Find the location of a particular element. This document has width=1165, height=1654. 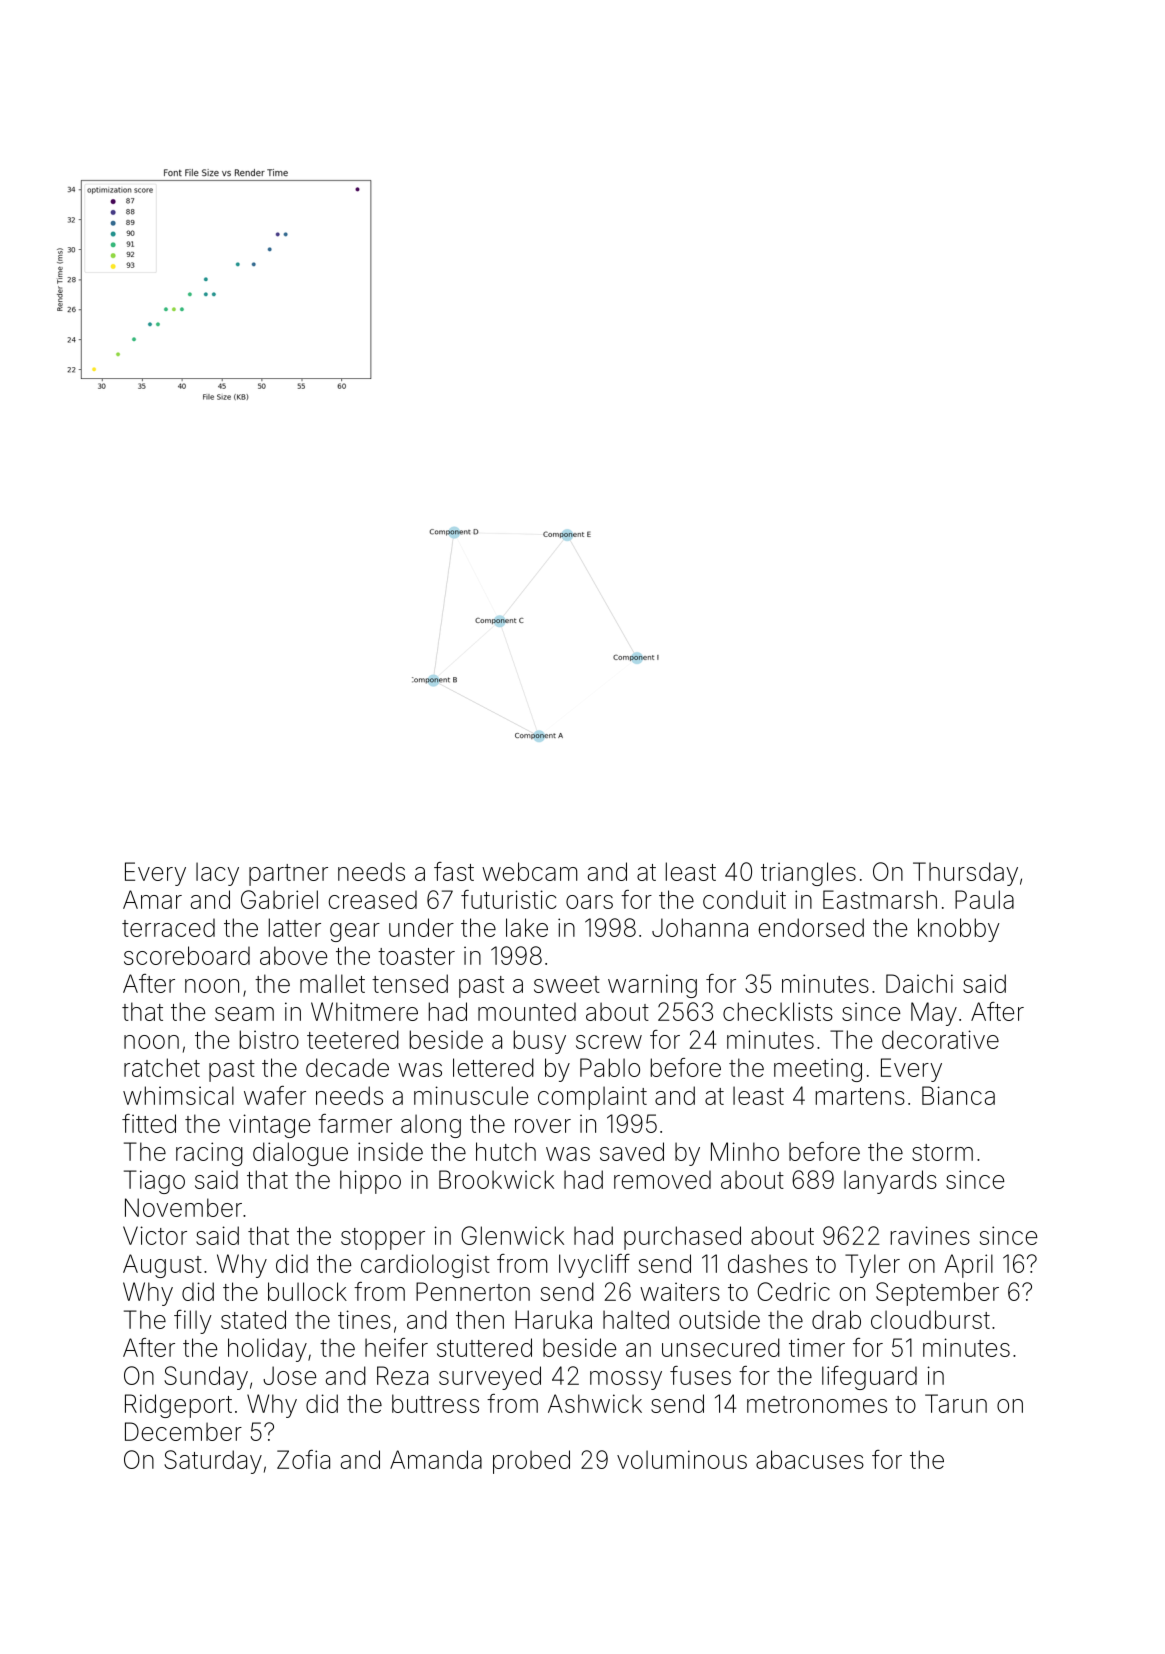

hippo is located at coordinates (370, 1182).
